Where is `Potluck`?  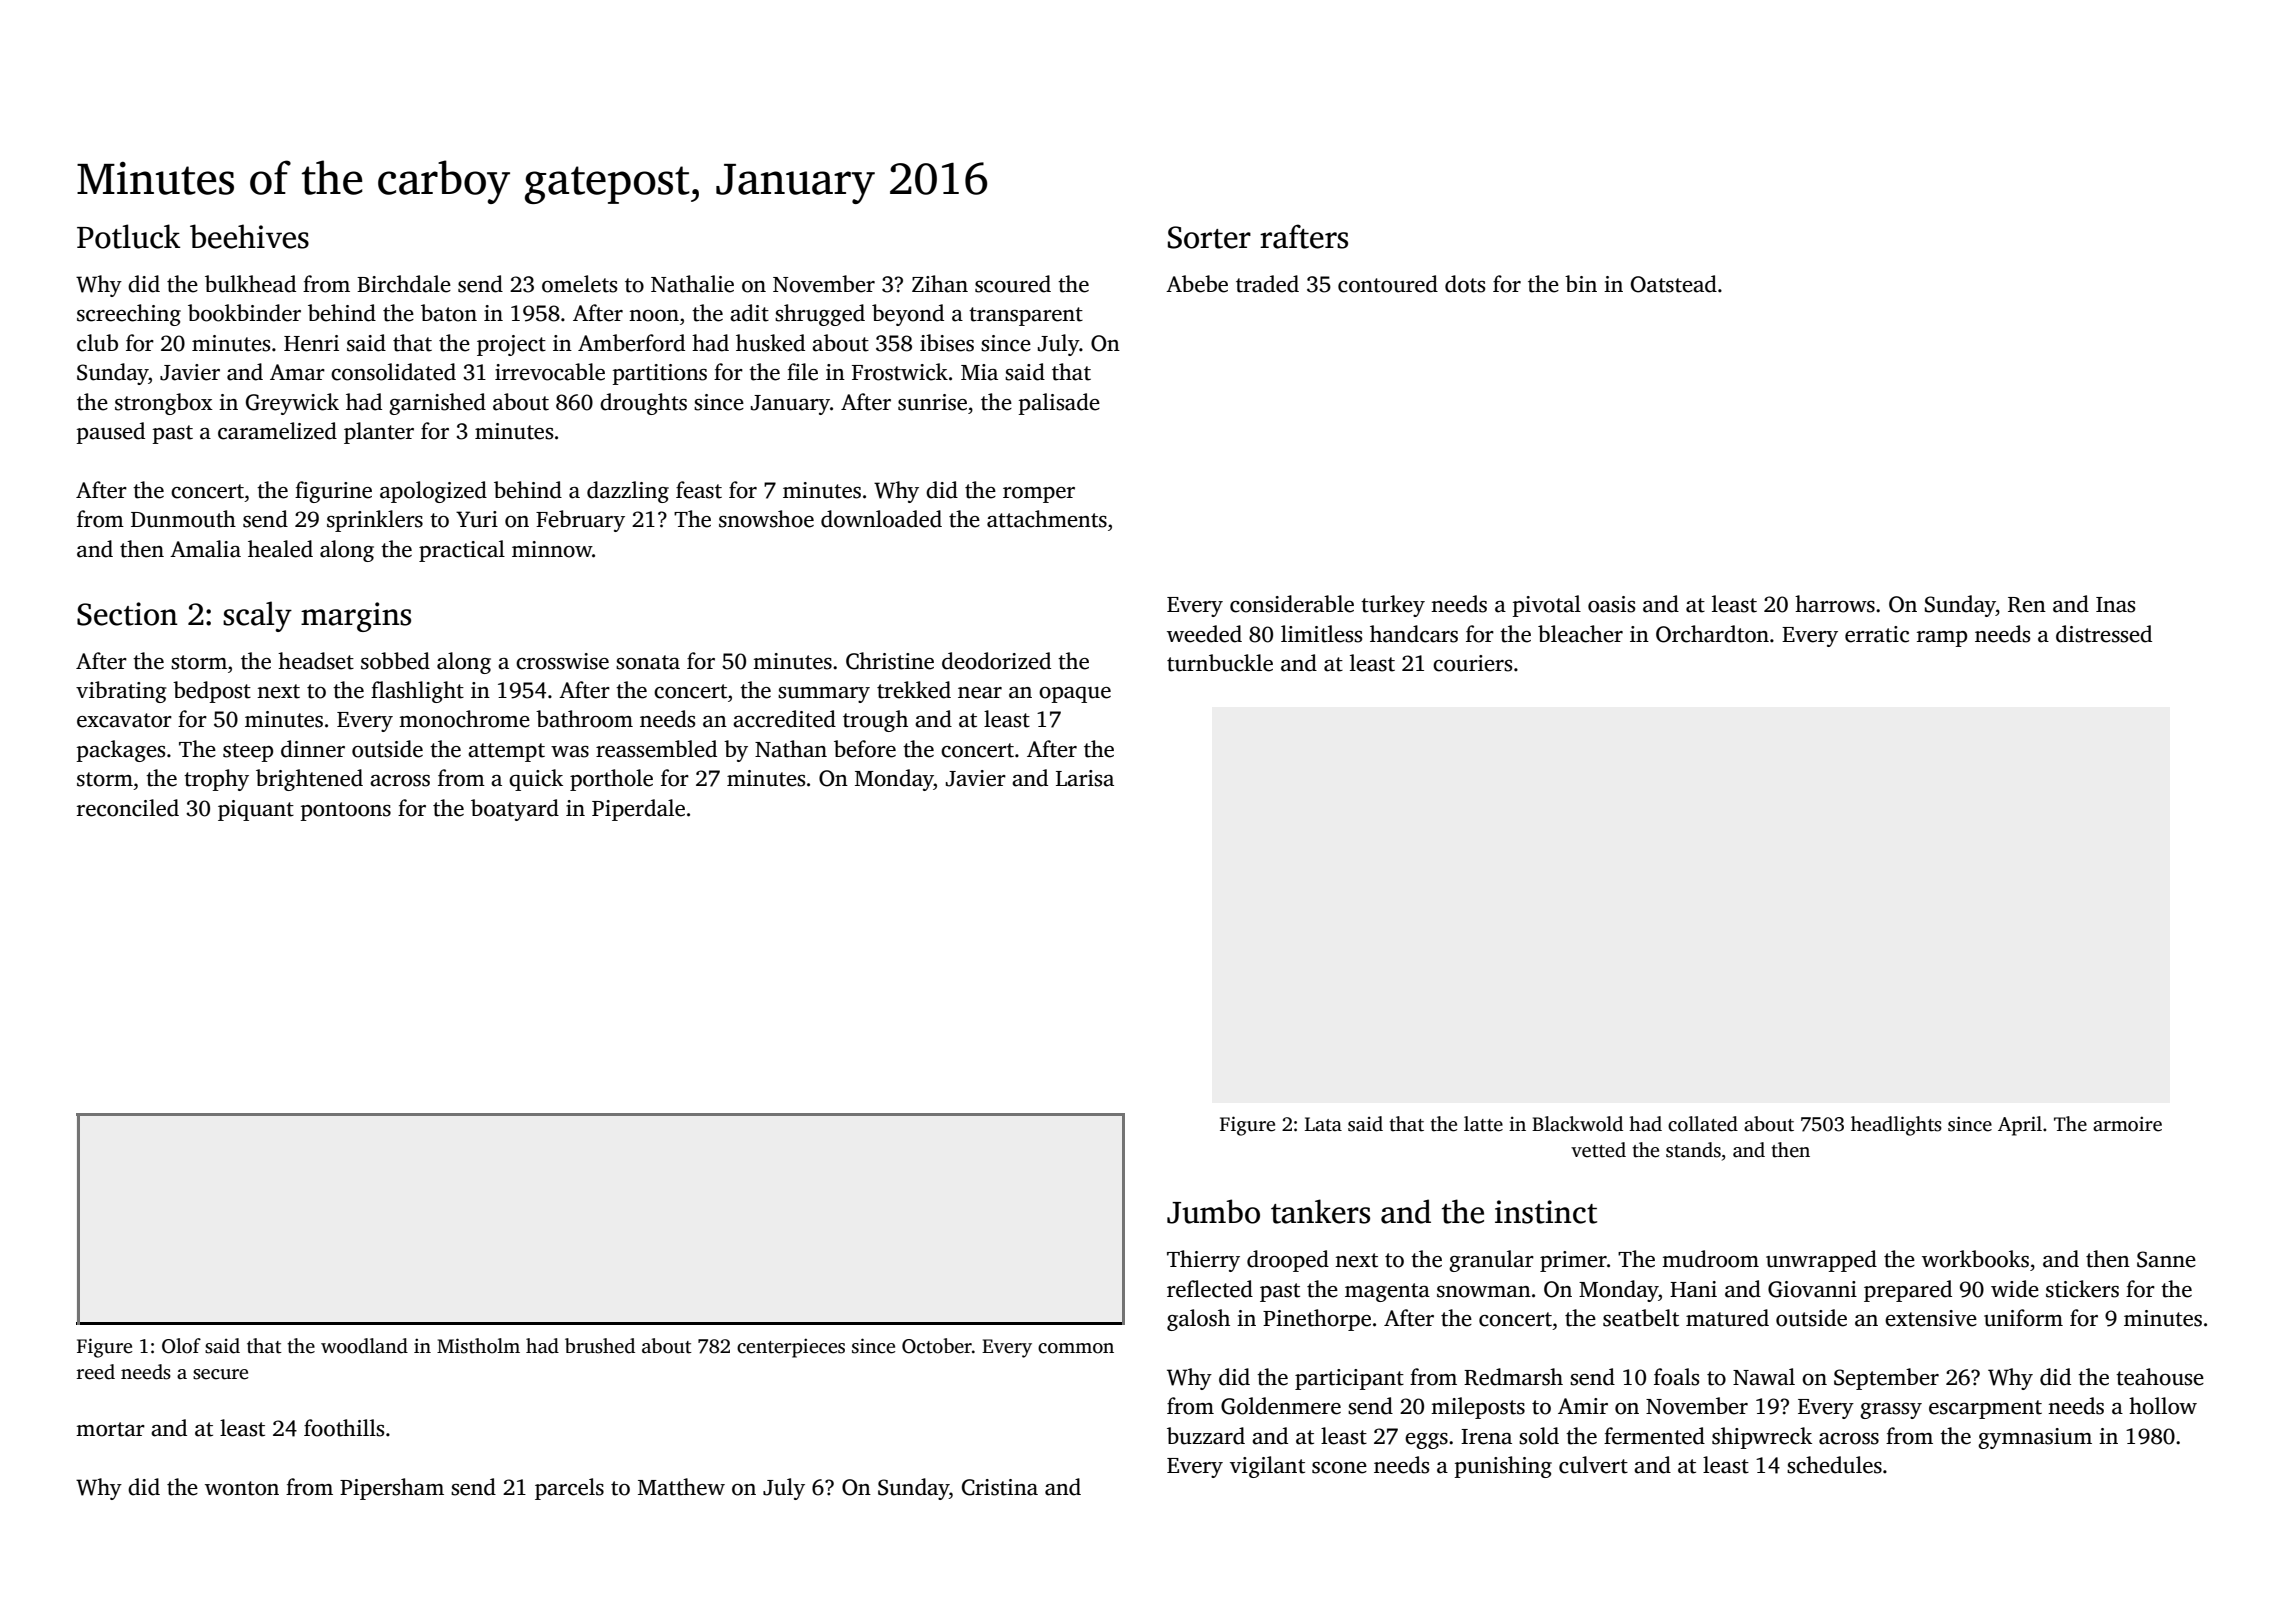
Potluck is located at coordinates (128, 236).
